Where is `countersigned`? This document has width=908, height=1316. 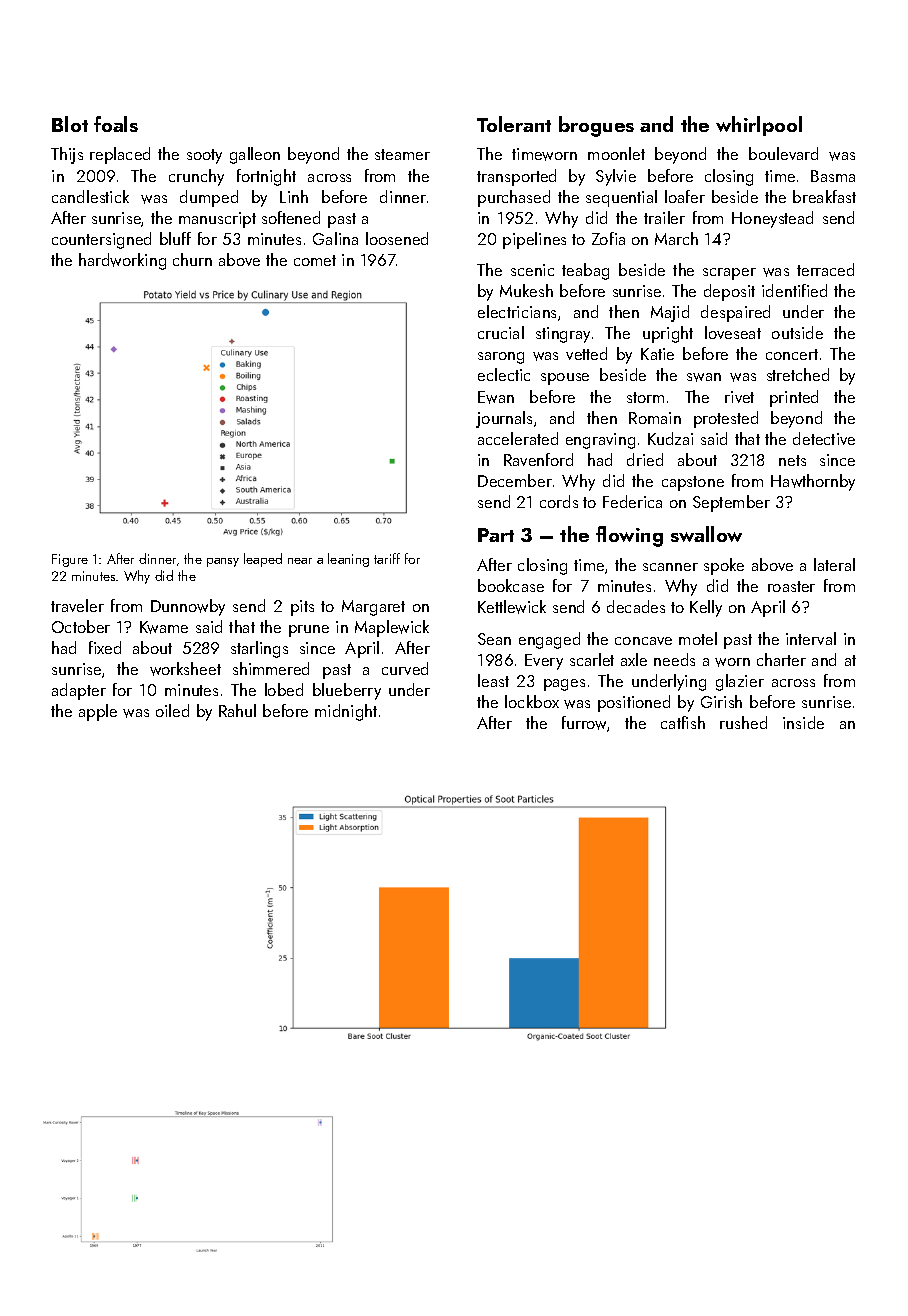 countersigned is located at coordinates (101, 240).
